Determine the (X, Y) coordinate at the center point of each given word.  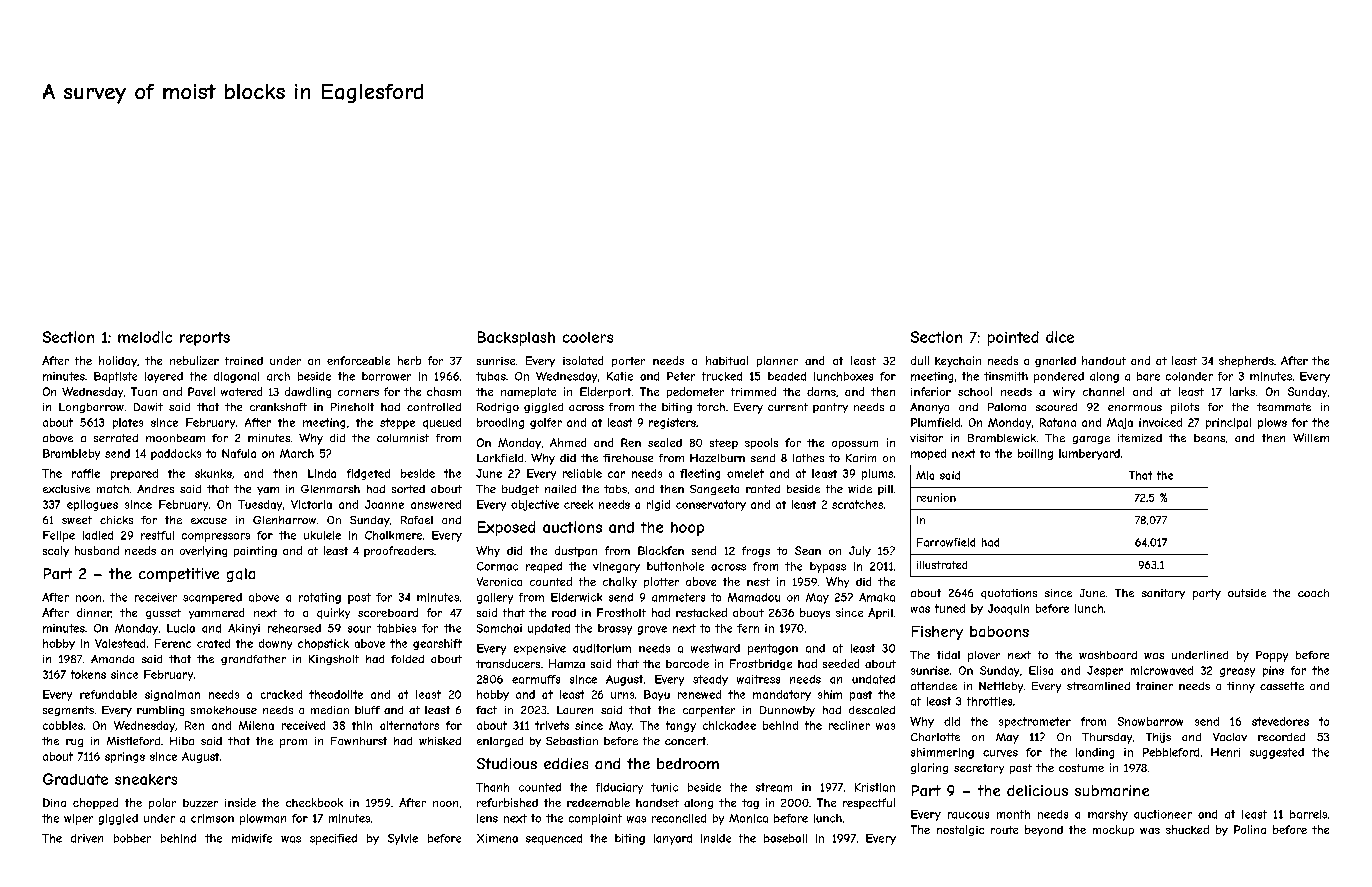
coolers (588, 337)
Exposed (506, 528)
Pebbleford (1171, 752)
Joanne (384, 504)
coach (1313, 593)
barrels (1308, 814)
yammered (216, 613)
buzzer (200, 803)
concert (685, 741)
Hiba (182, 741)
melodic (145, 337)
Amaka (877, 597)
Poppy (1272, 656)
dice (1060, 337)
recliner (849, 725)
